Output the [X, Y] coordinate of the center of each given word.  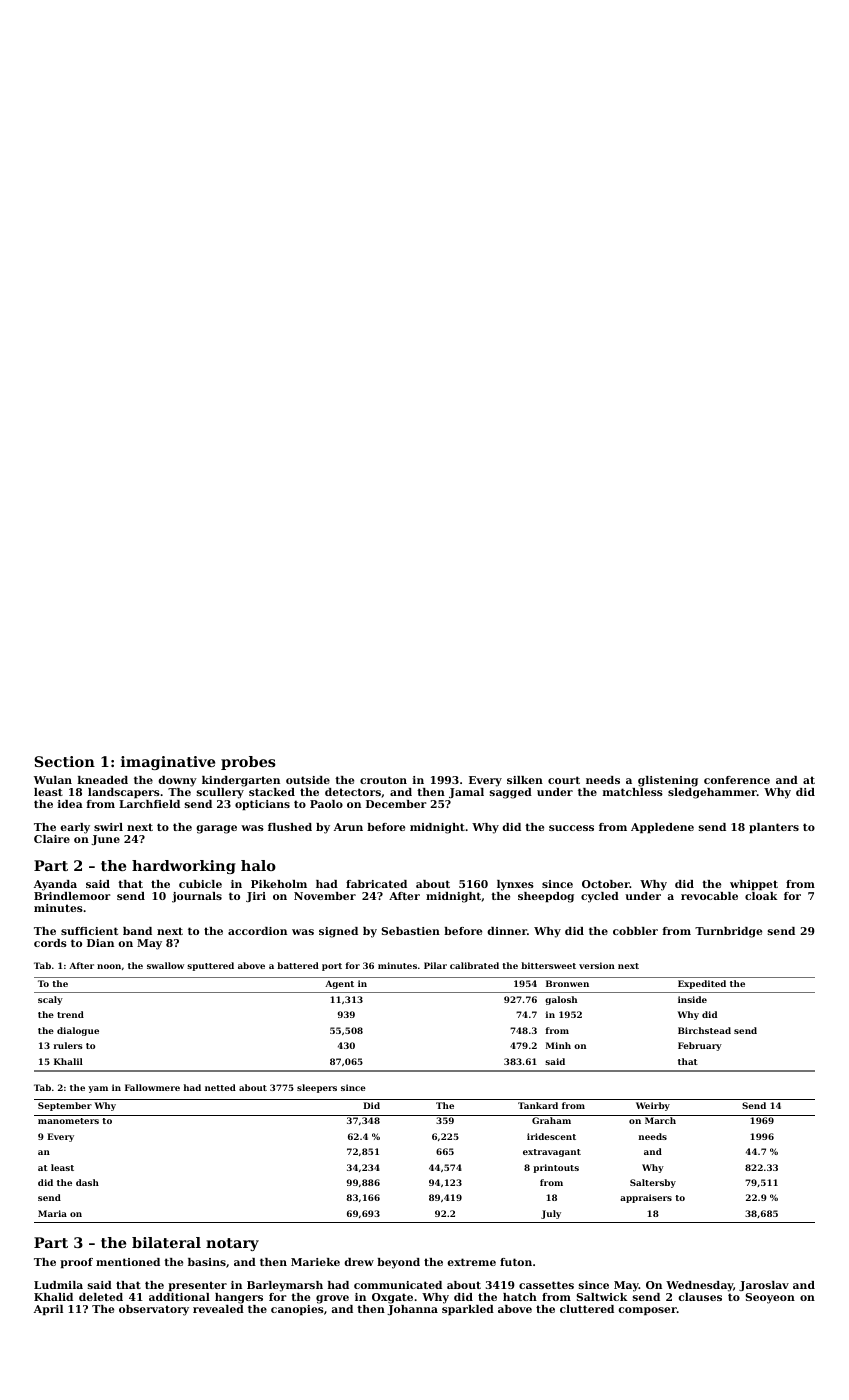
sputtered [210, 966]
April [48, 1310]
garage [216, 829]
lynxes [515, 885]
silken [525, 780]
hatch [520, 1297]
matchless [632, 792]
